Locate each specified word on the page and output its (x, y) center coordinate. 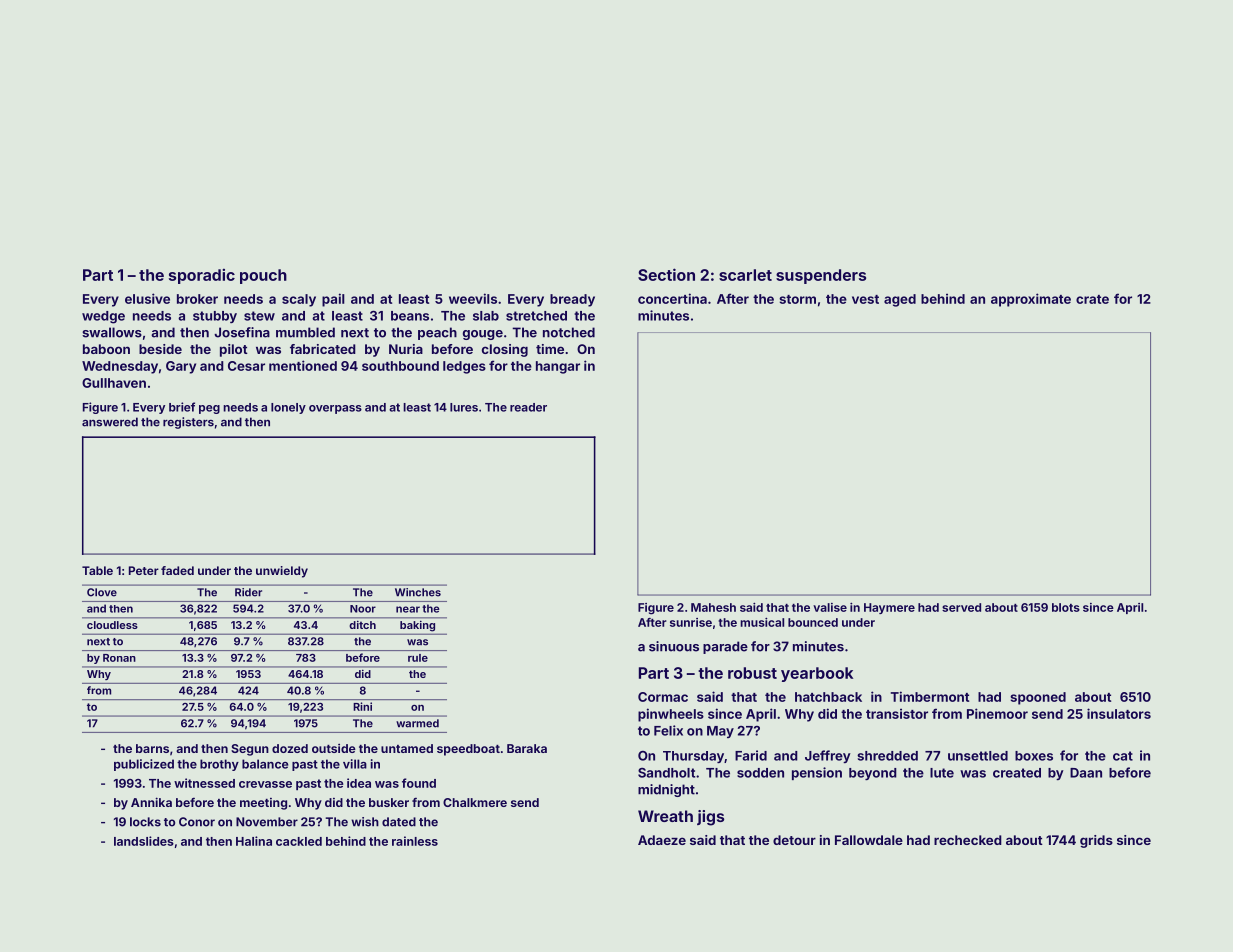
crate (1092, 299)
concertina (672, 298)
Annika (151, 802)
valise (830, 607)
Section (666, 274)
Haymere (889, 608)
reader (528, 407)
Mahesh (713, 607)
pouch (263, 276)
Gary (181, 367)
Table (97, 570)
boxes (1034, 756)
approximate (1031, 300)
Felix (668, 730)
